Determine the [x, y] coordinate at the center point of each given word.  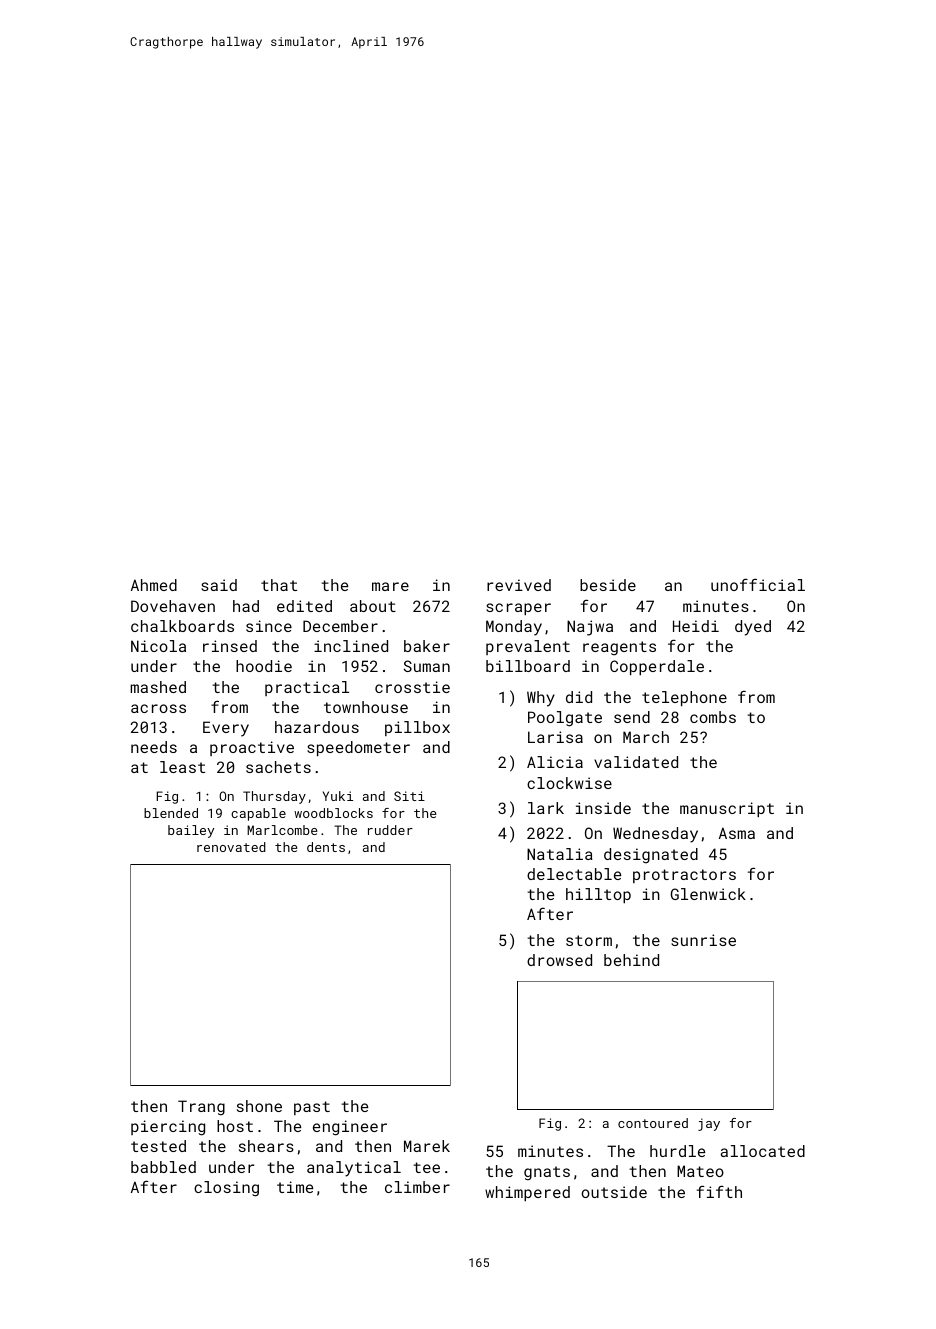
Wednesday [655, 835]
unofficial [758, 584]
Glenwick [708, 894]
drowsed [559, 960]
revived [519, 585]
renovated [231, 847]
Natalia [560, 854]
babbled [163, 1167]
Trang [201, 1108]
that [279, 585]
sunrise [703, 940]
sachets [278, 767]
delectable [574, 874]
